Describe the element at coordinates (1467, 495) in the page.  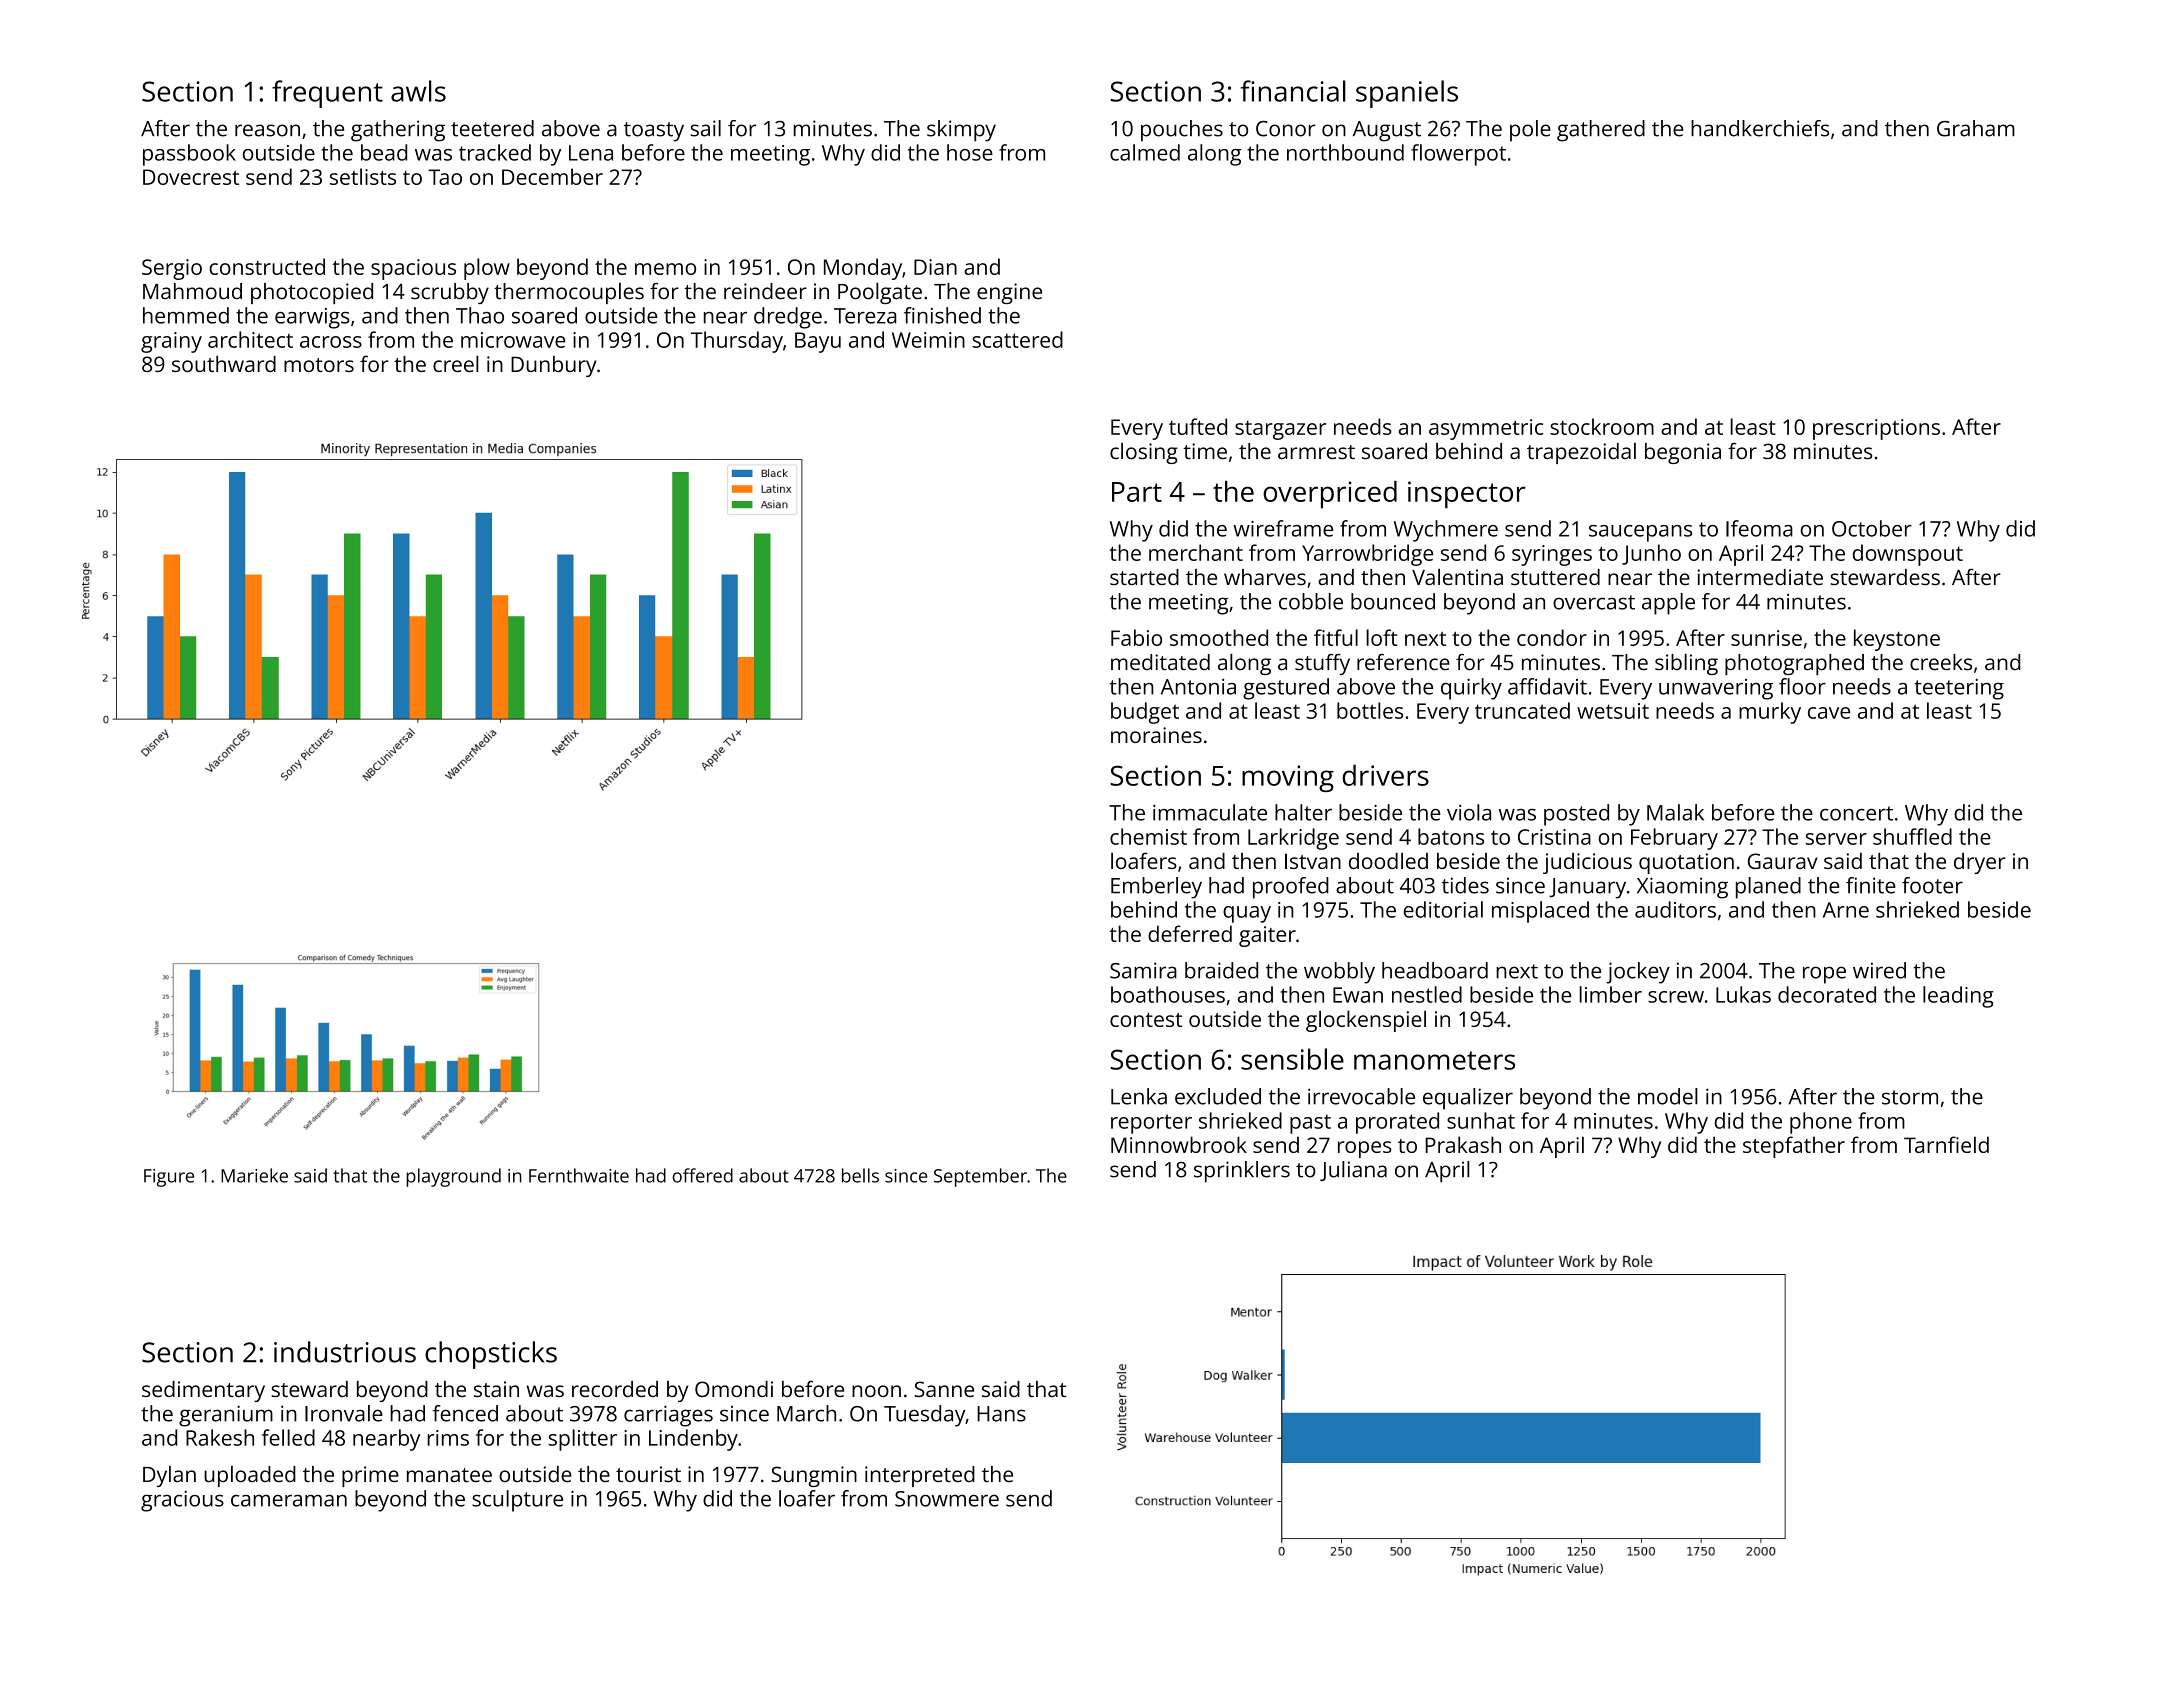
I see `inspector` at that location.
